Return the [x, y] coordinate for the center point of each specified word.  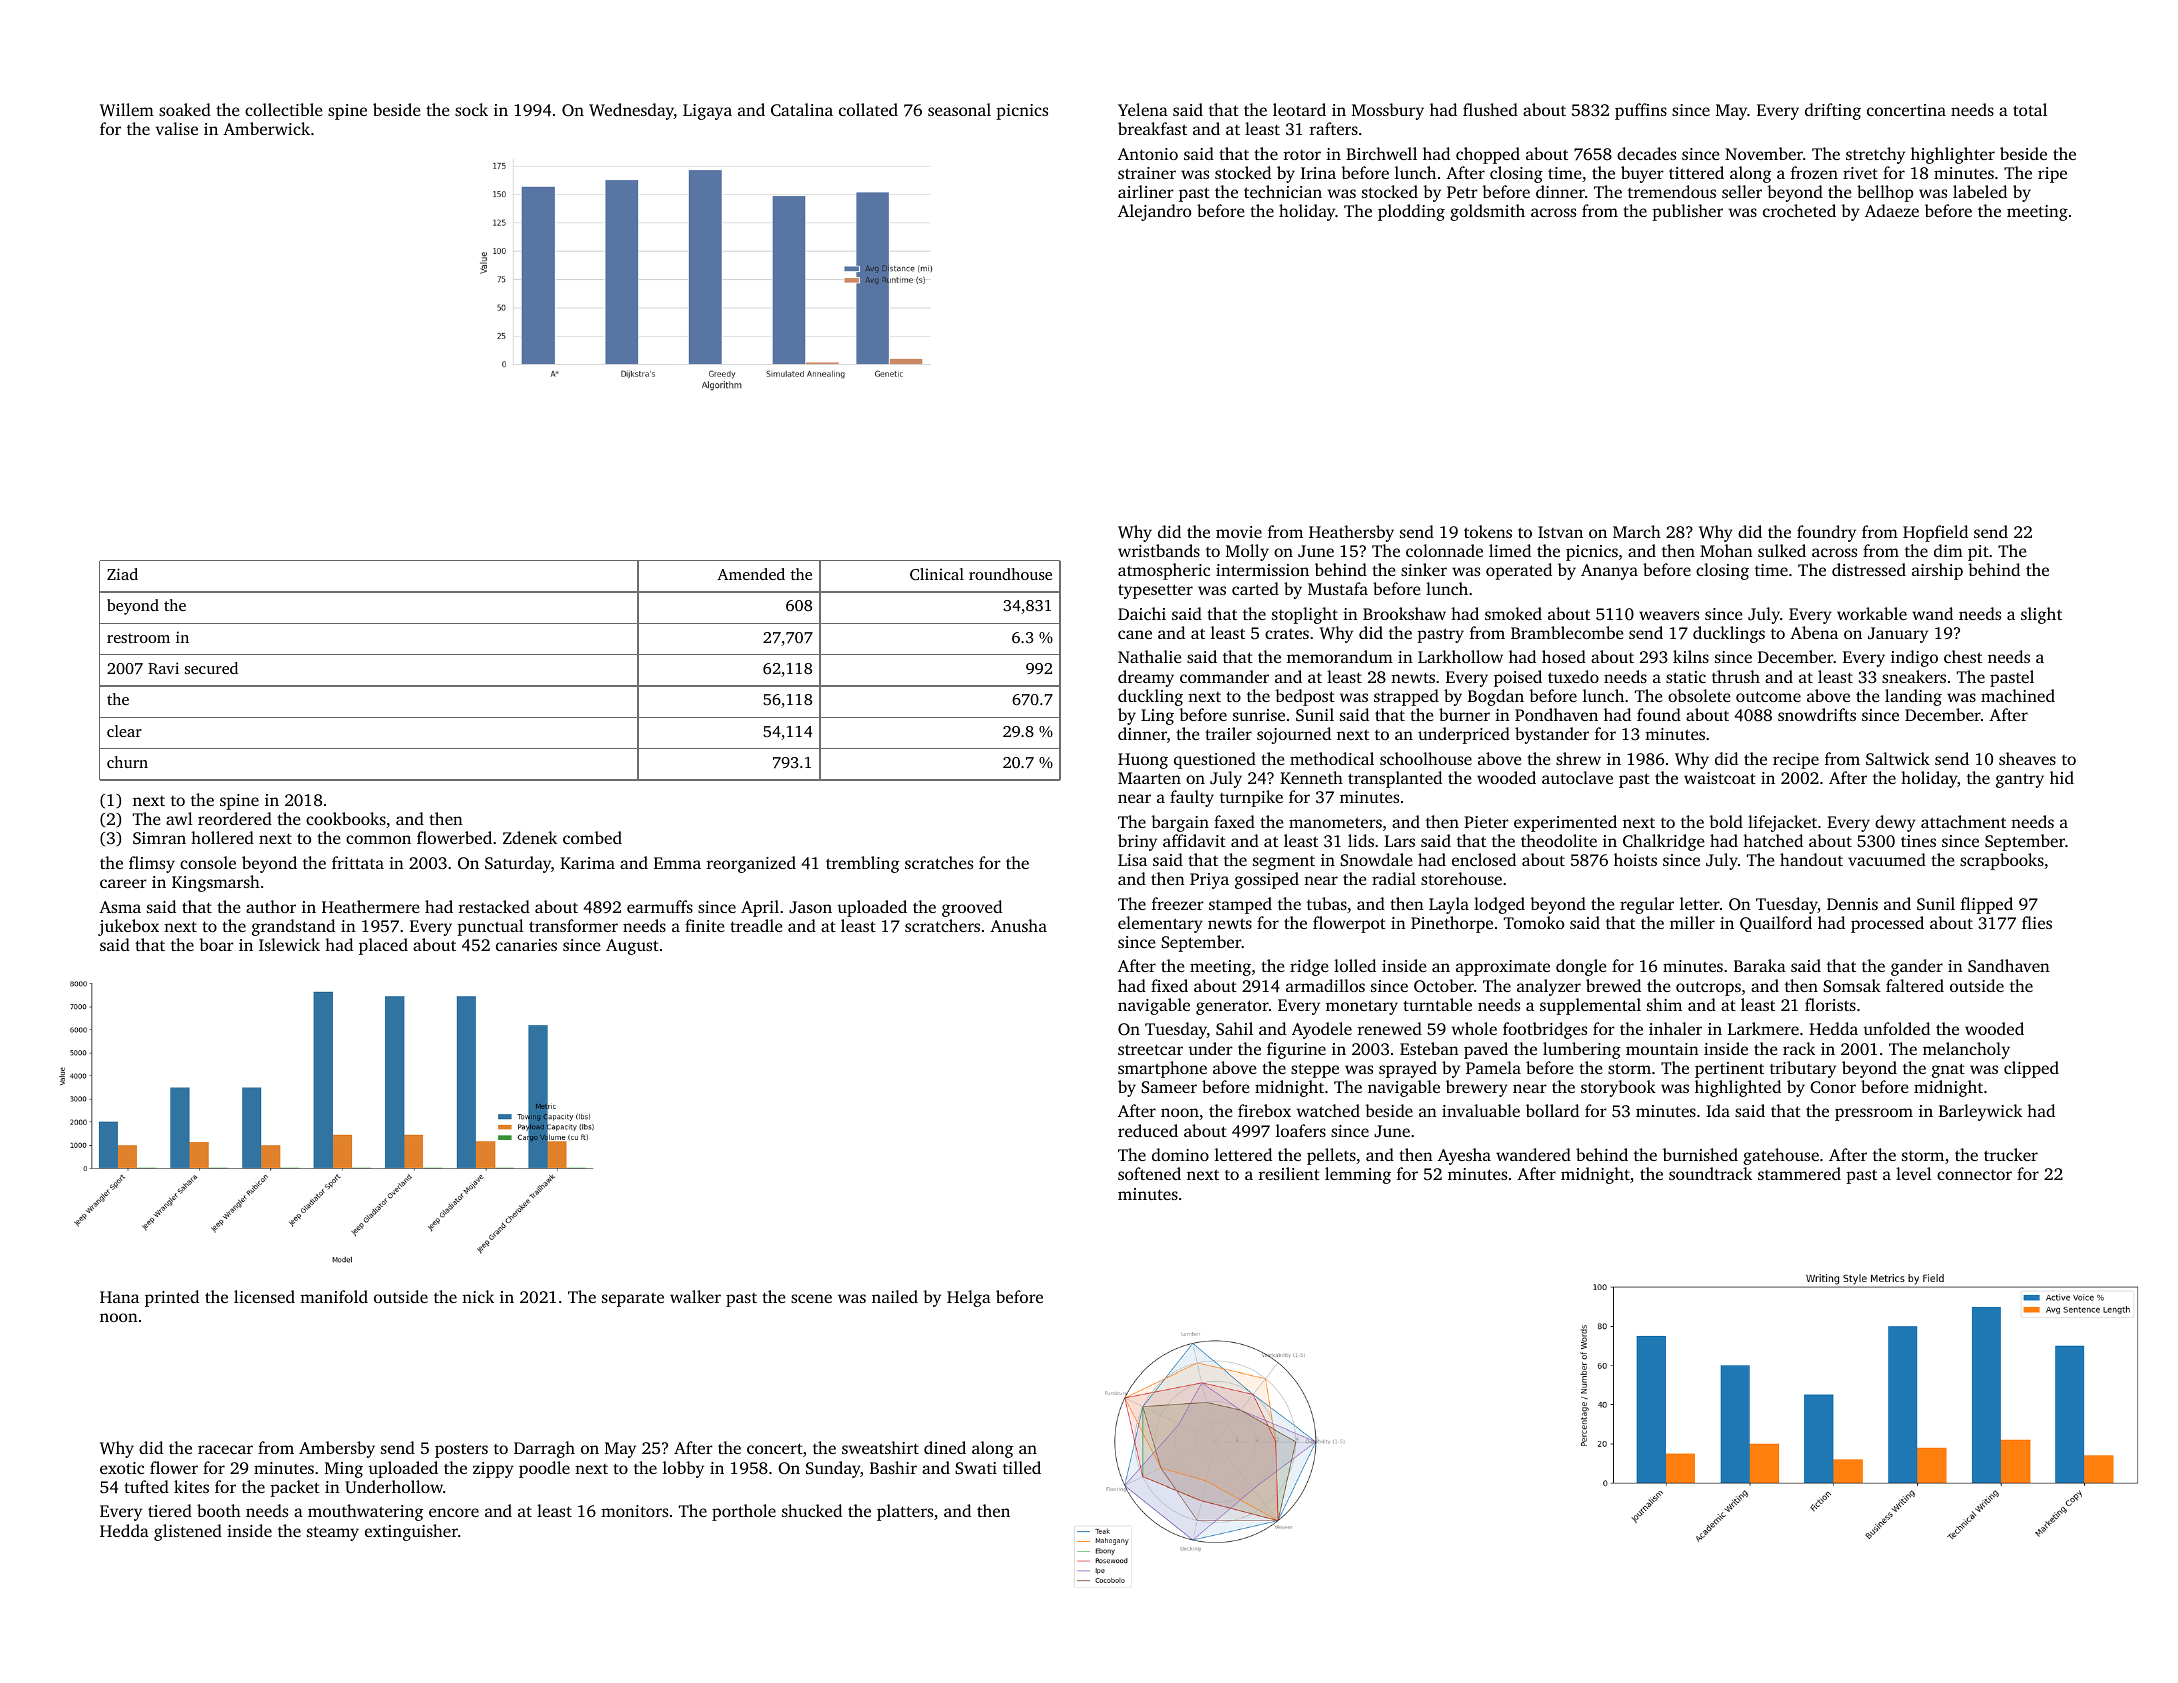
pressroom [1874, 1114]
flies [2037, 922]
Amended [751, 574]
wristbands [1159, 550]
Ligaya [707, 112]
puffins [1641, 111]
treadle [756, 925]
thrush [1736, 676]
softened [1149, 1173]
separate [633, 1300]
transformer [573, 925]
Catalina [802, 109]
